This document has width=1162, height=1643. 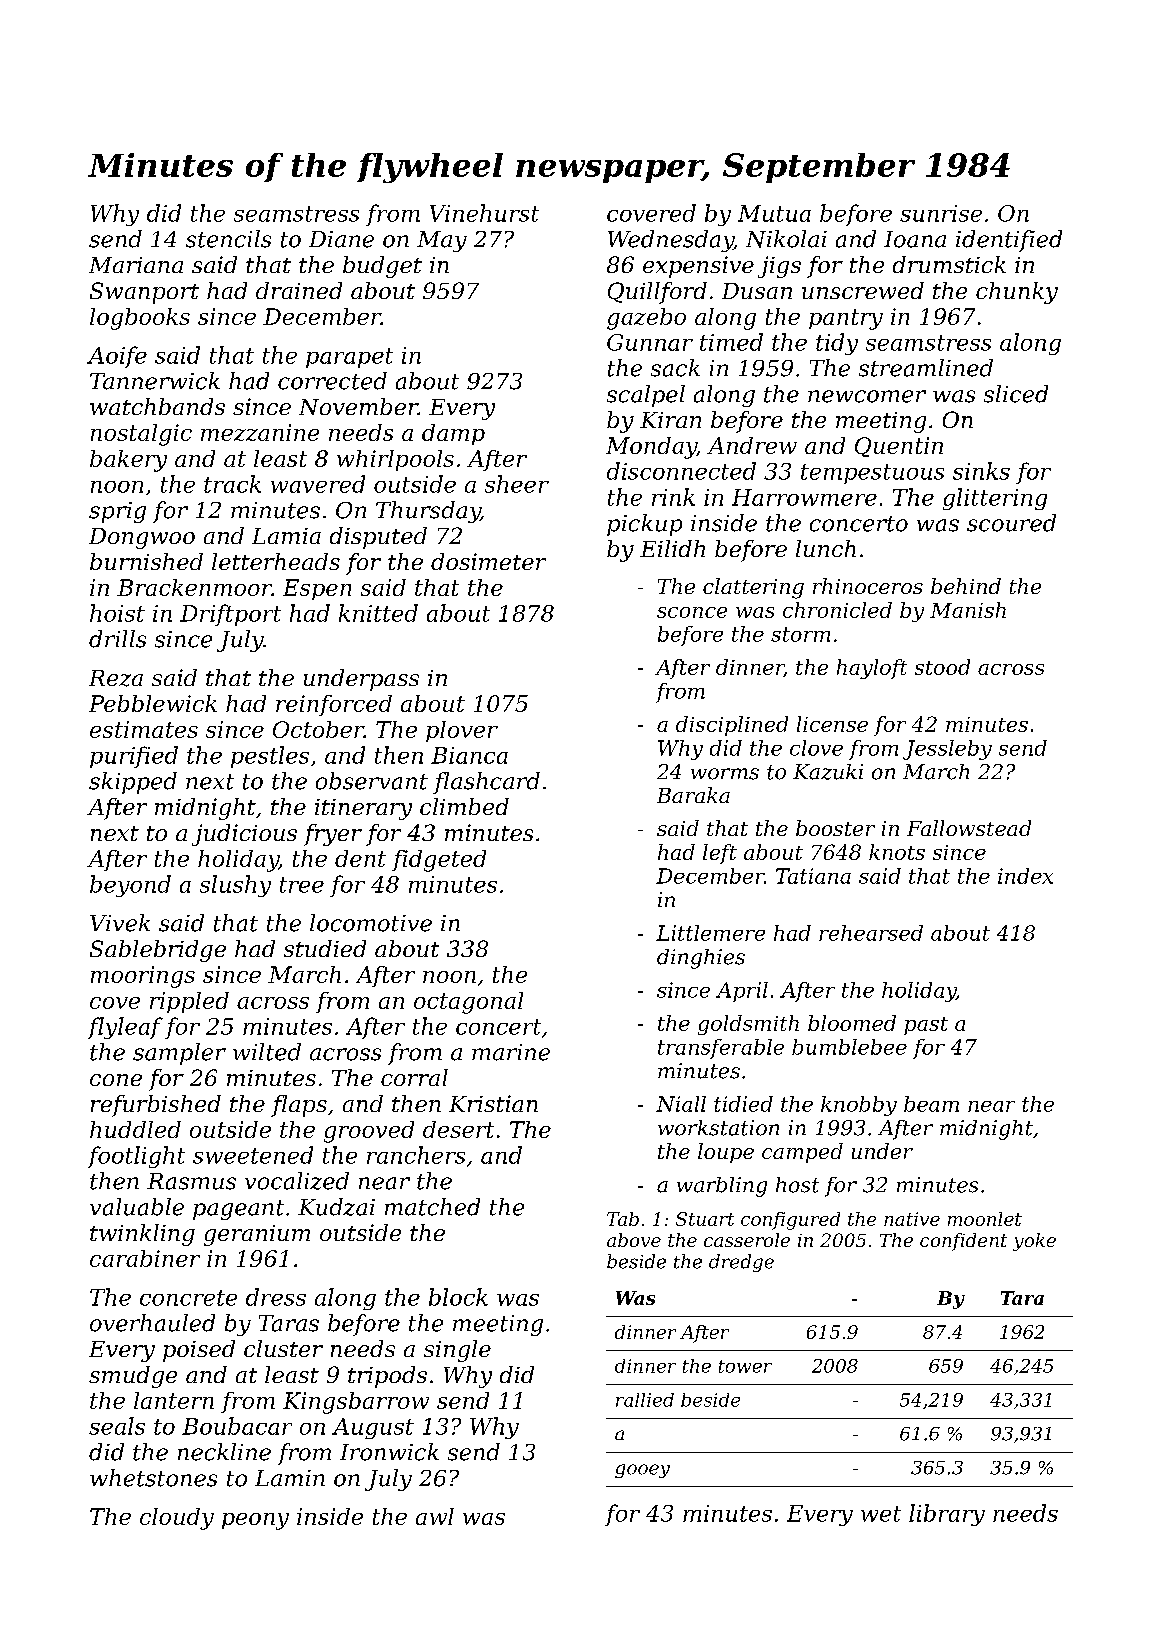 I want to click on library, so click(x=947, y=1515).
